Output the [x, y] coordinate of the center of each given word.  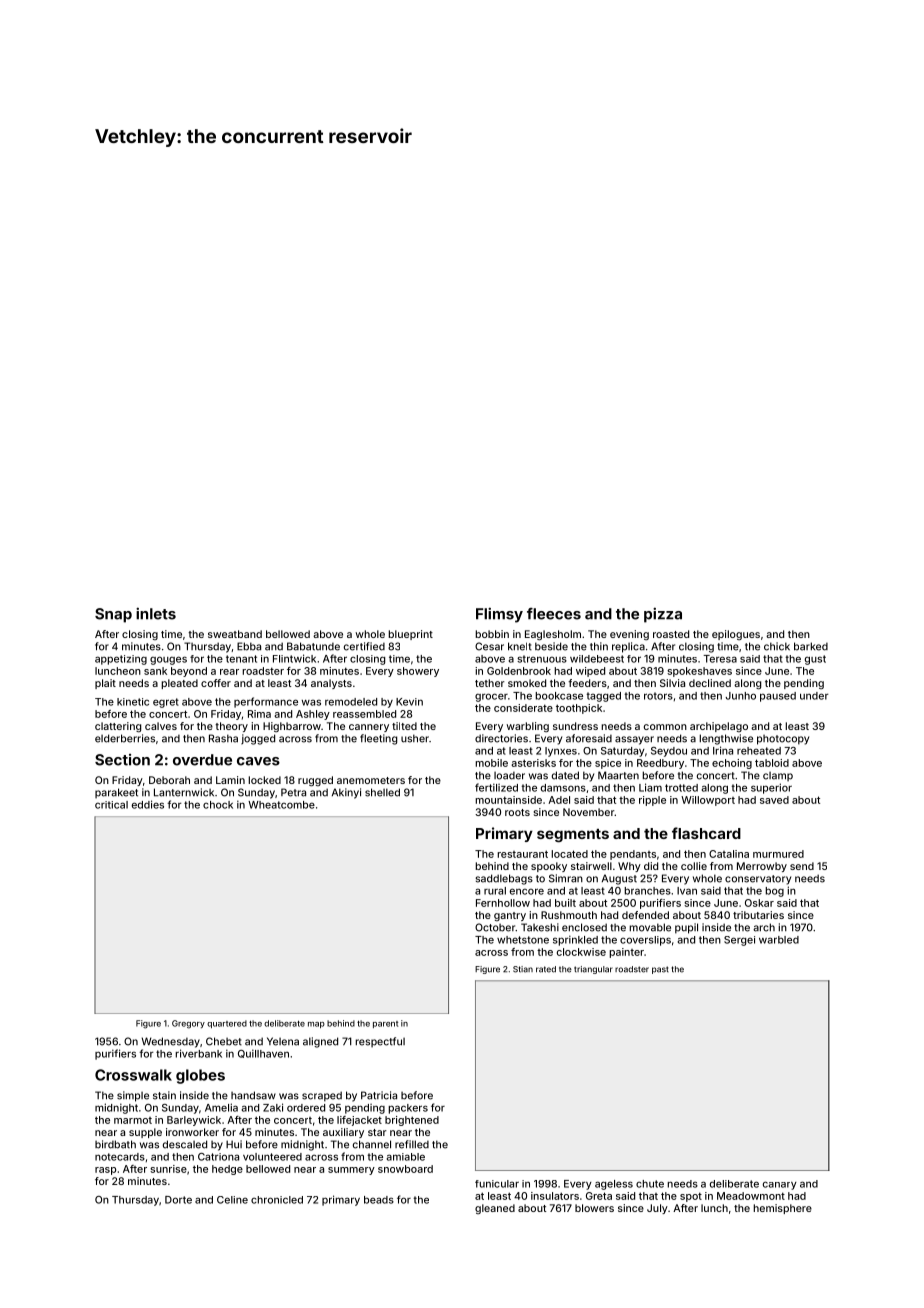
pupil [686, 928]
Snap [113, 615]
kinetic [133, 702]
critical [111, 805]
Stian [523, 969]
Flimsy [499, 615]
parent [385, 1024]
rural [495, 891]
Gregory [188, 1024]
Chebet [224, 1041]
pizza [663, 615]
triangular [593, 970]
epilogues [736, 635]
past [660, 970]
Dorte [178, 1200]
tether [490, 683]
